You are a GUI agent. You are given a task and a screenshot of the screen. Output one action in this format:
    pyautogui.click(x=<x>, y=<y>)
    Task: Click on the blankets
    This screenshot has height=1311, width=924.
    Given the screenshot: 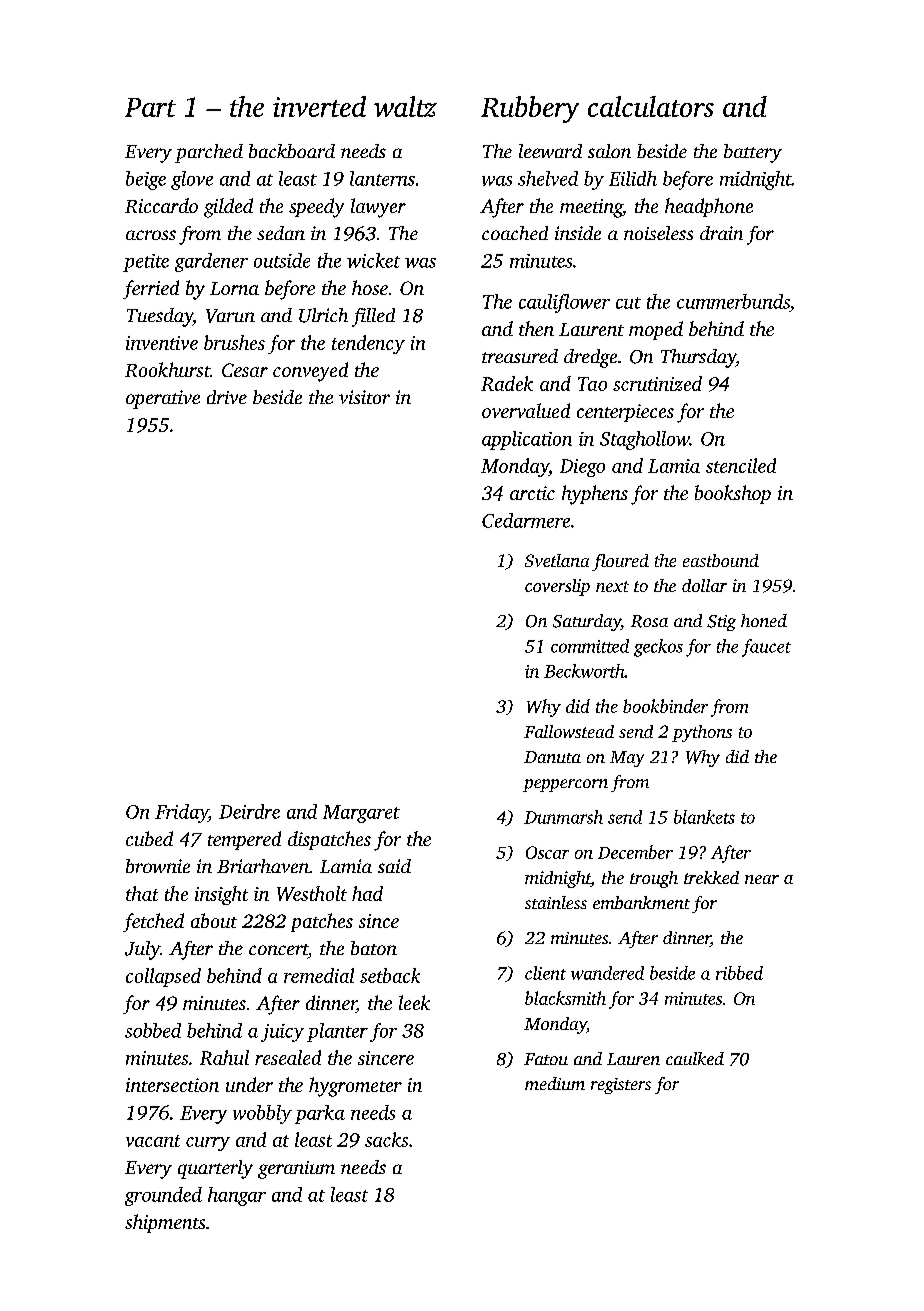 What is the action you would take?
    pyautogui.click(x=704, y=817)
